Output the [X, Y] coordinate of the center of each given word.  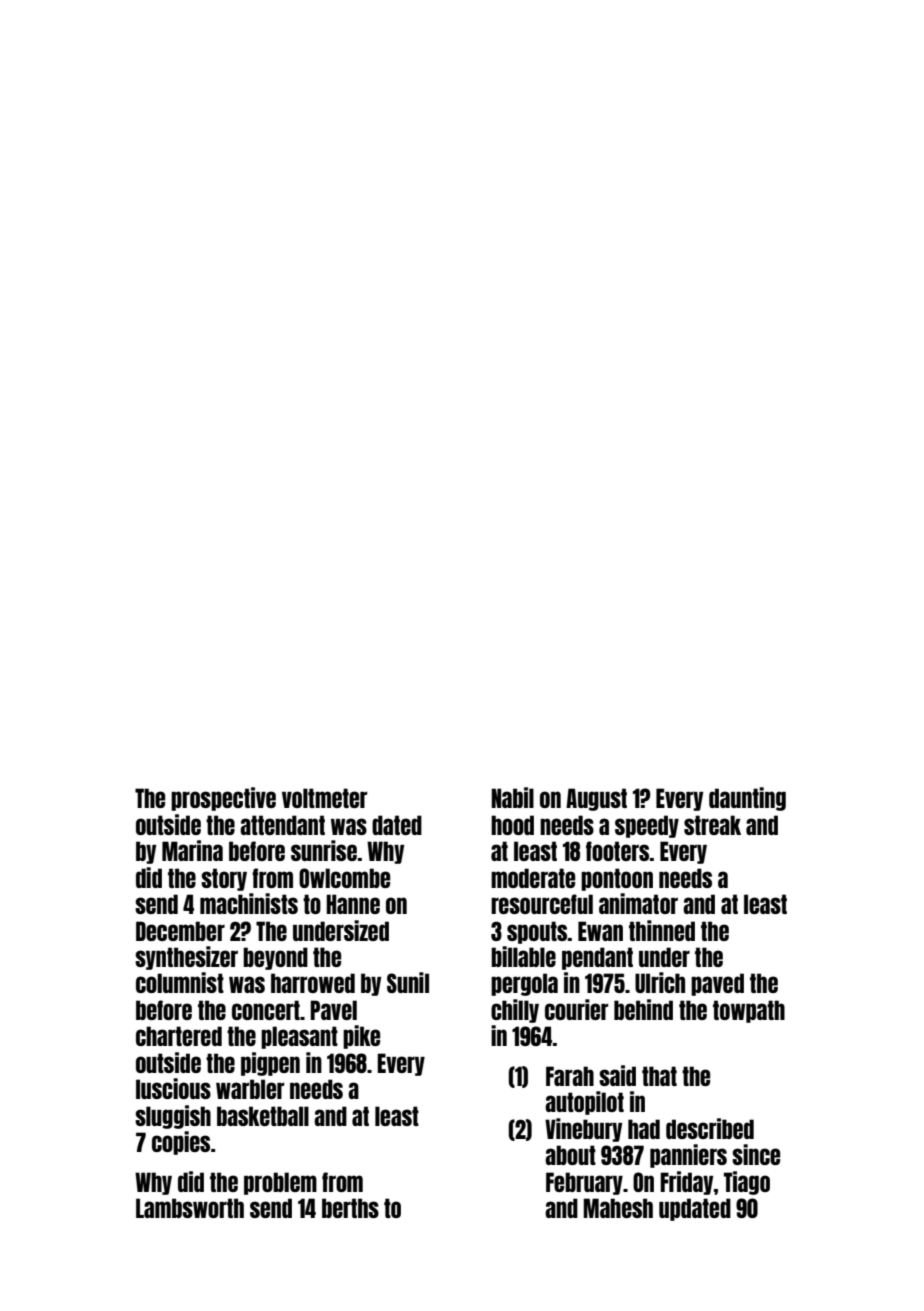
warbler [250, 1089]
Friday [686, 1183]
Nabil [512, 797]
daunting [747, 799]
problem [280, 1183]
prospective [223, 799]
